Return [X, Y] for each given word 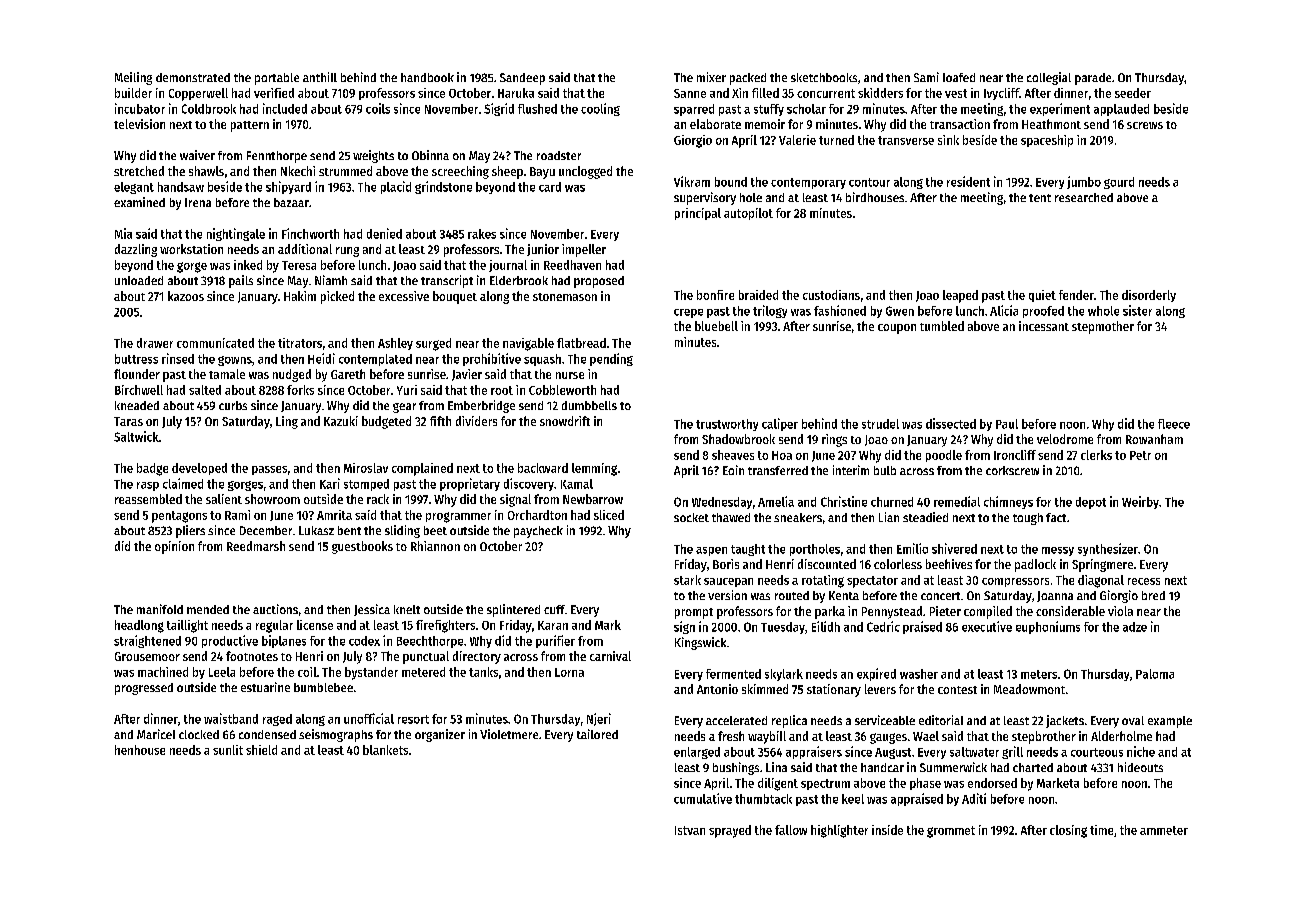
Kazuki [341, 421]
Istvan [690, 830]
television [139, 124]
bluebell [716, 326]
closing [1068, 831]
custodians [831, 295]
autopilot [748, 214]
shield [261, 750]
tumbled [942, 326]
